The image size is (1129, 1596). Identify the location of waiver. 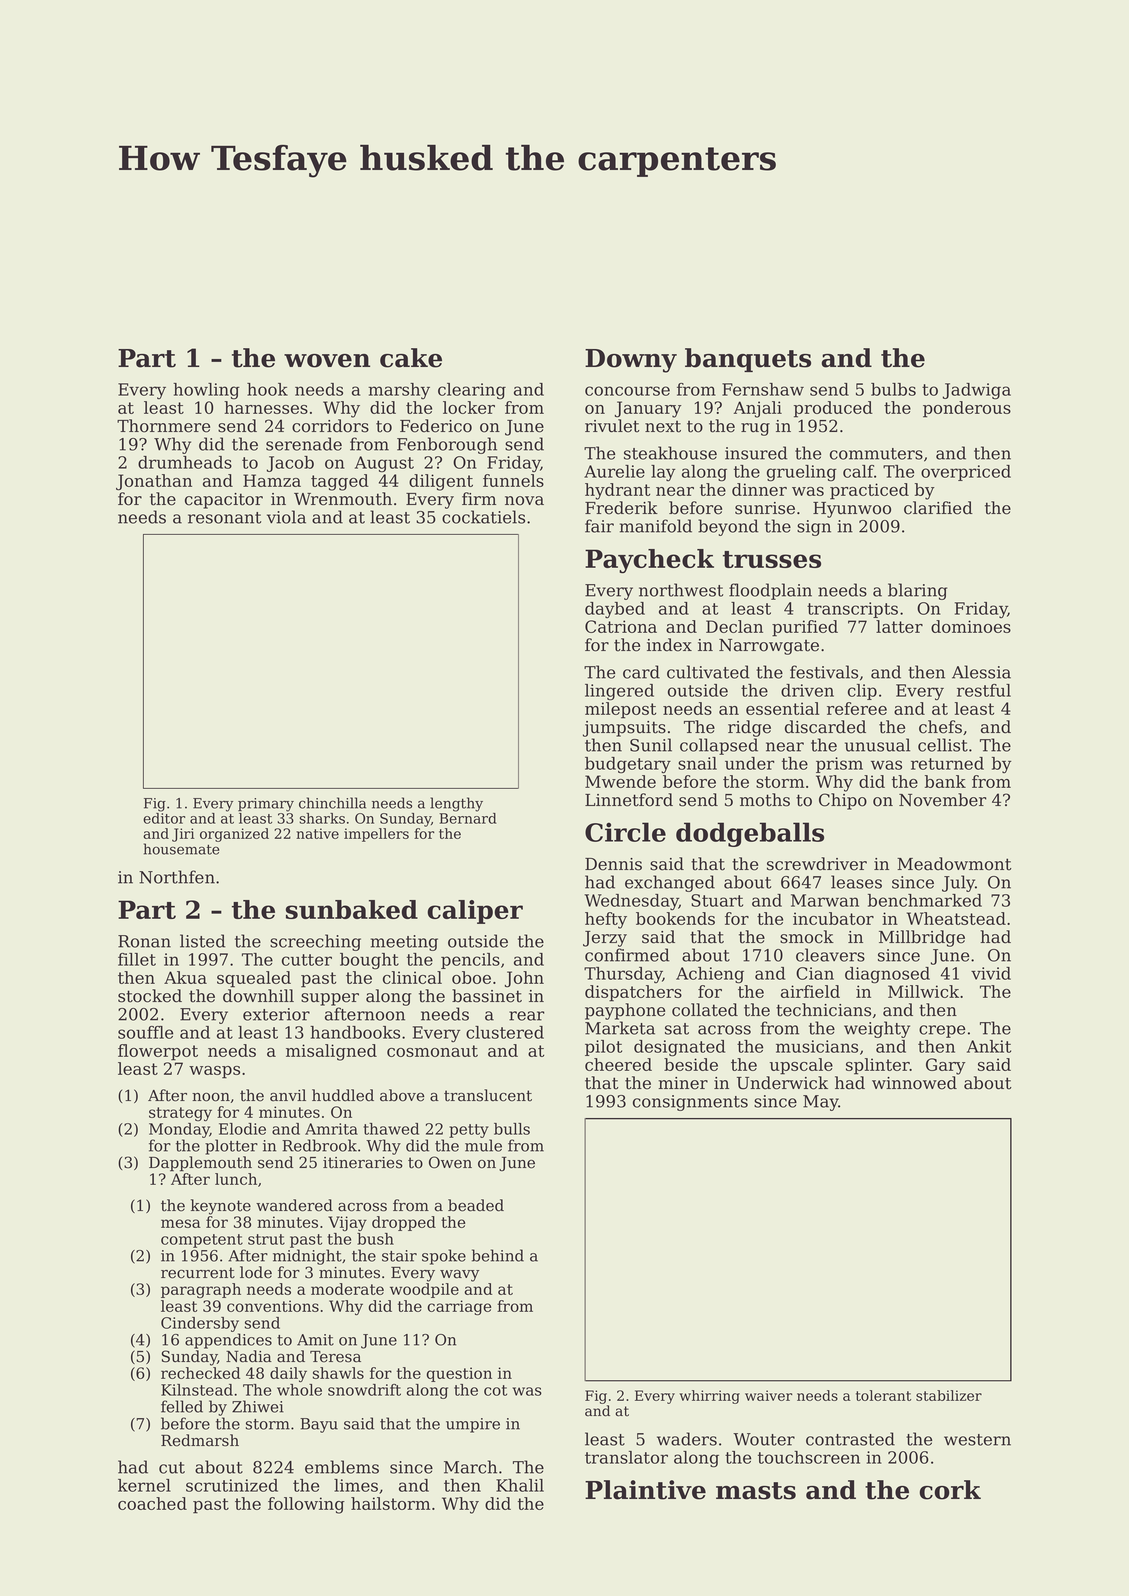
(769, 1395).
